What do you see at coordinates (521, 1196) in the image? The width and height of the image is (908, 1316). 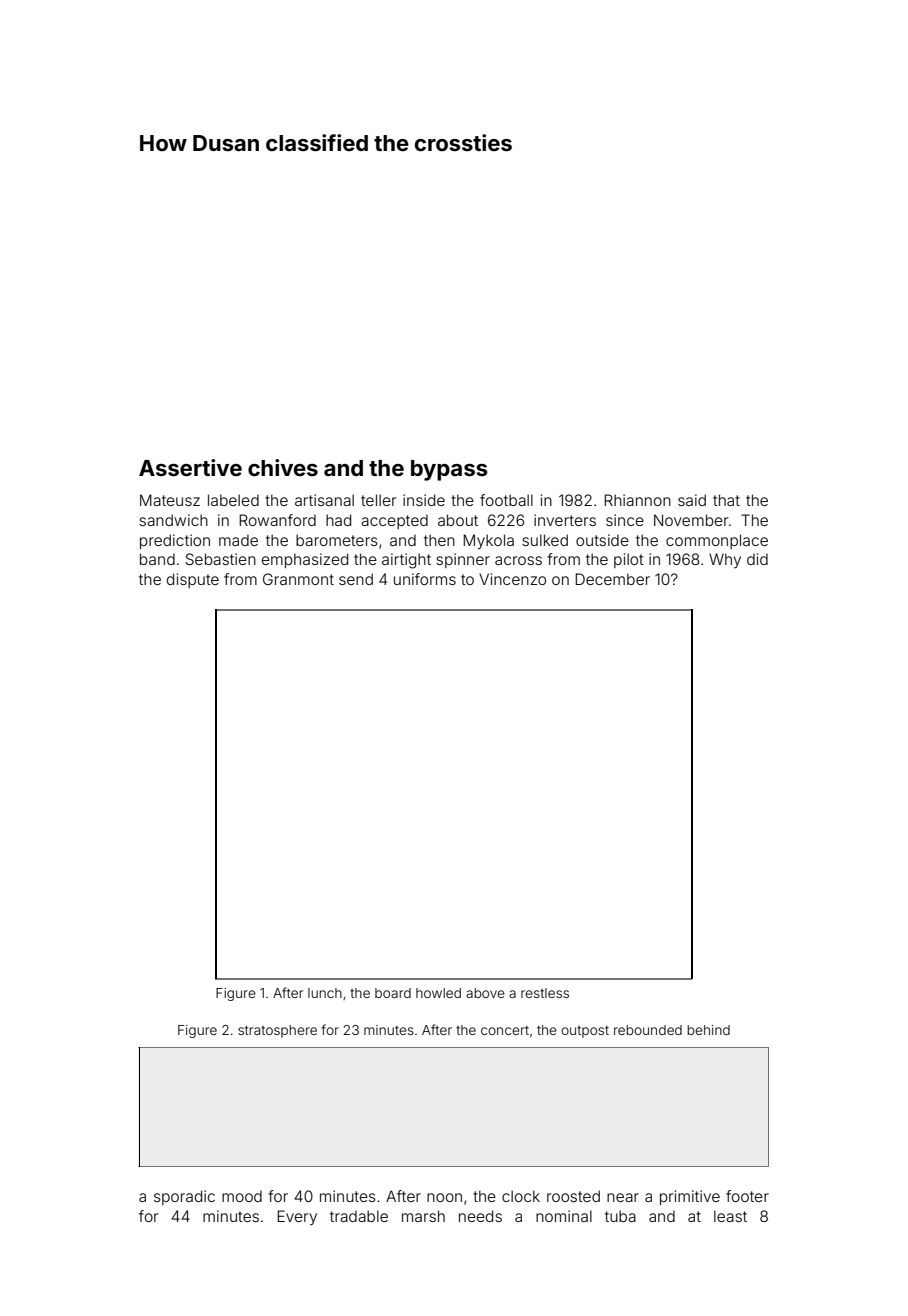 I see `clock` at bounding box center [521, 1196].
